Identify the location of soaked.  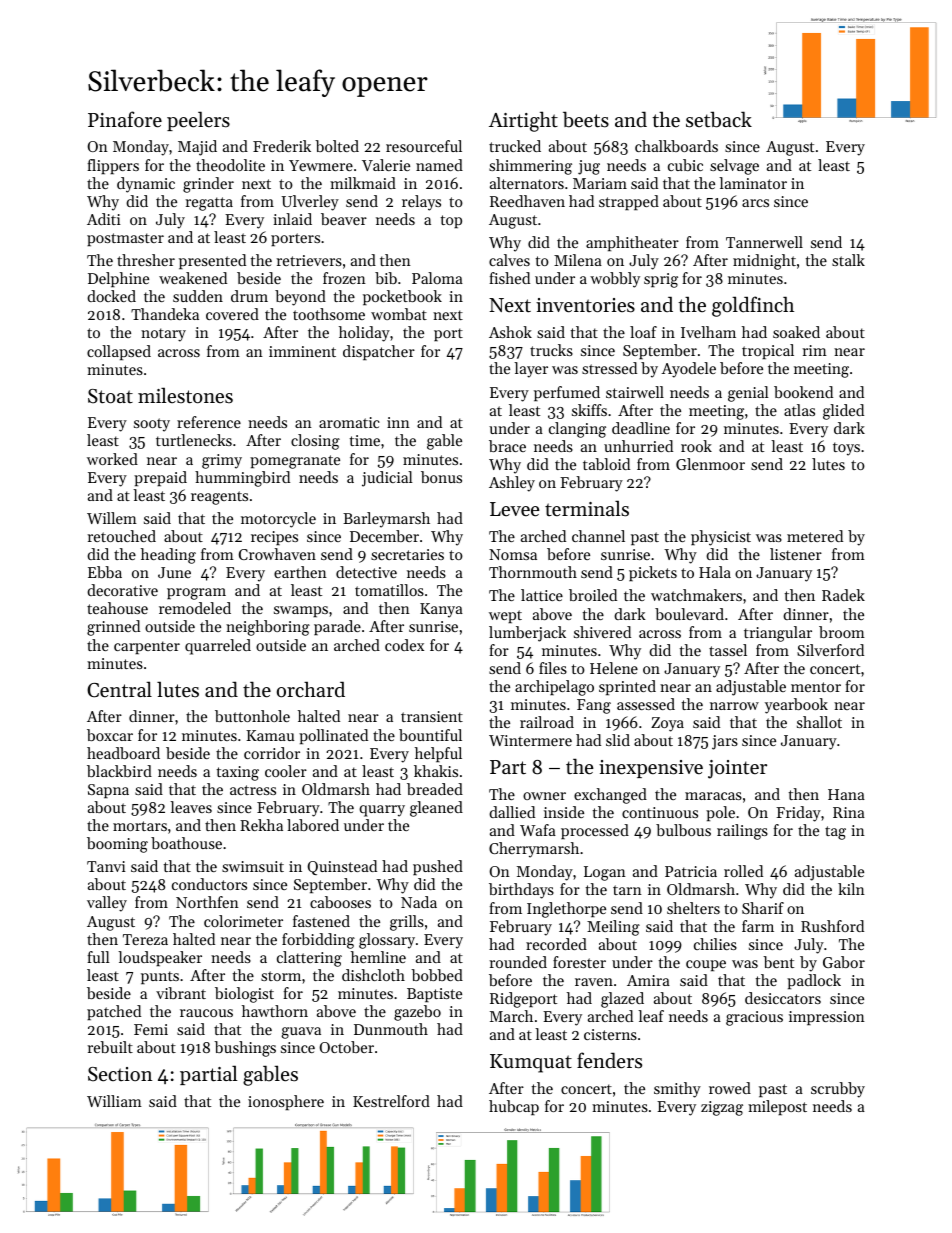
(796, 332).
